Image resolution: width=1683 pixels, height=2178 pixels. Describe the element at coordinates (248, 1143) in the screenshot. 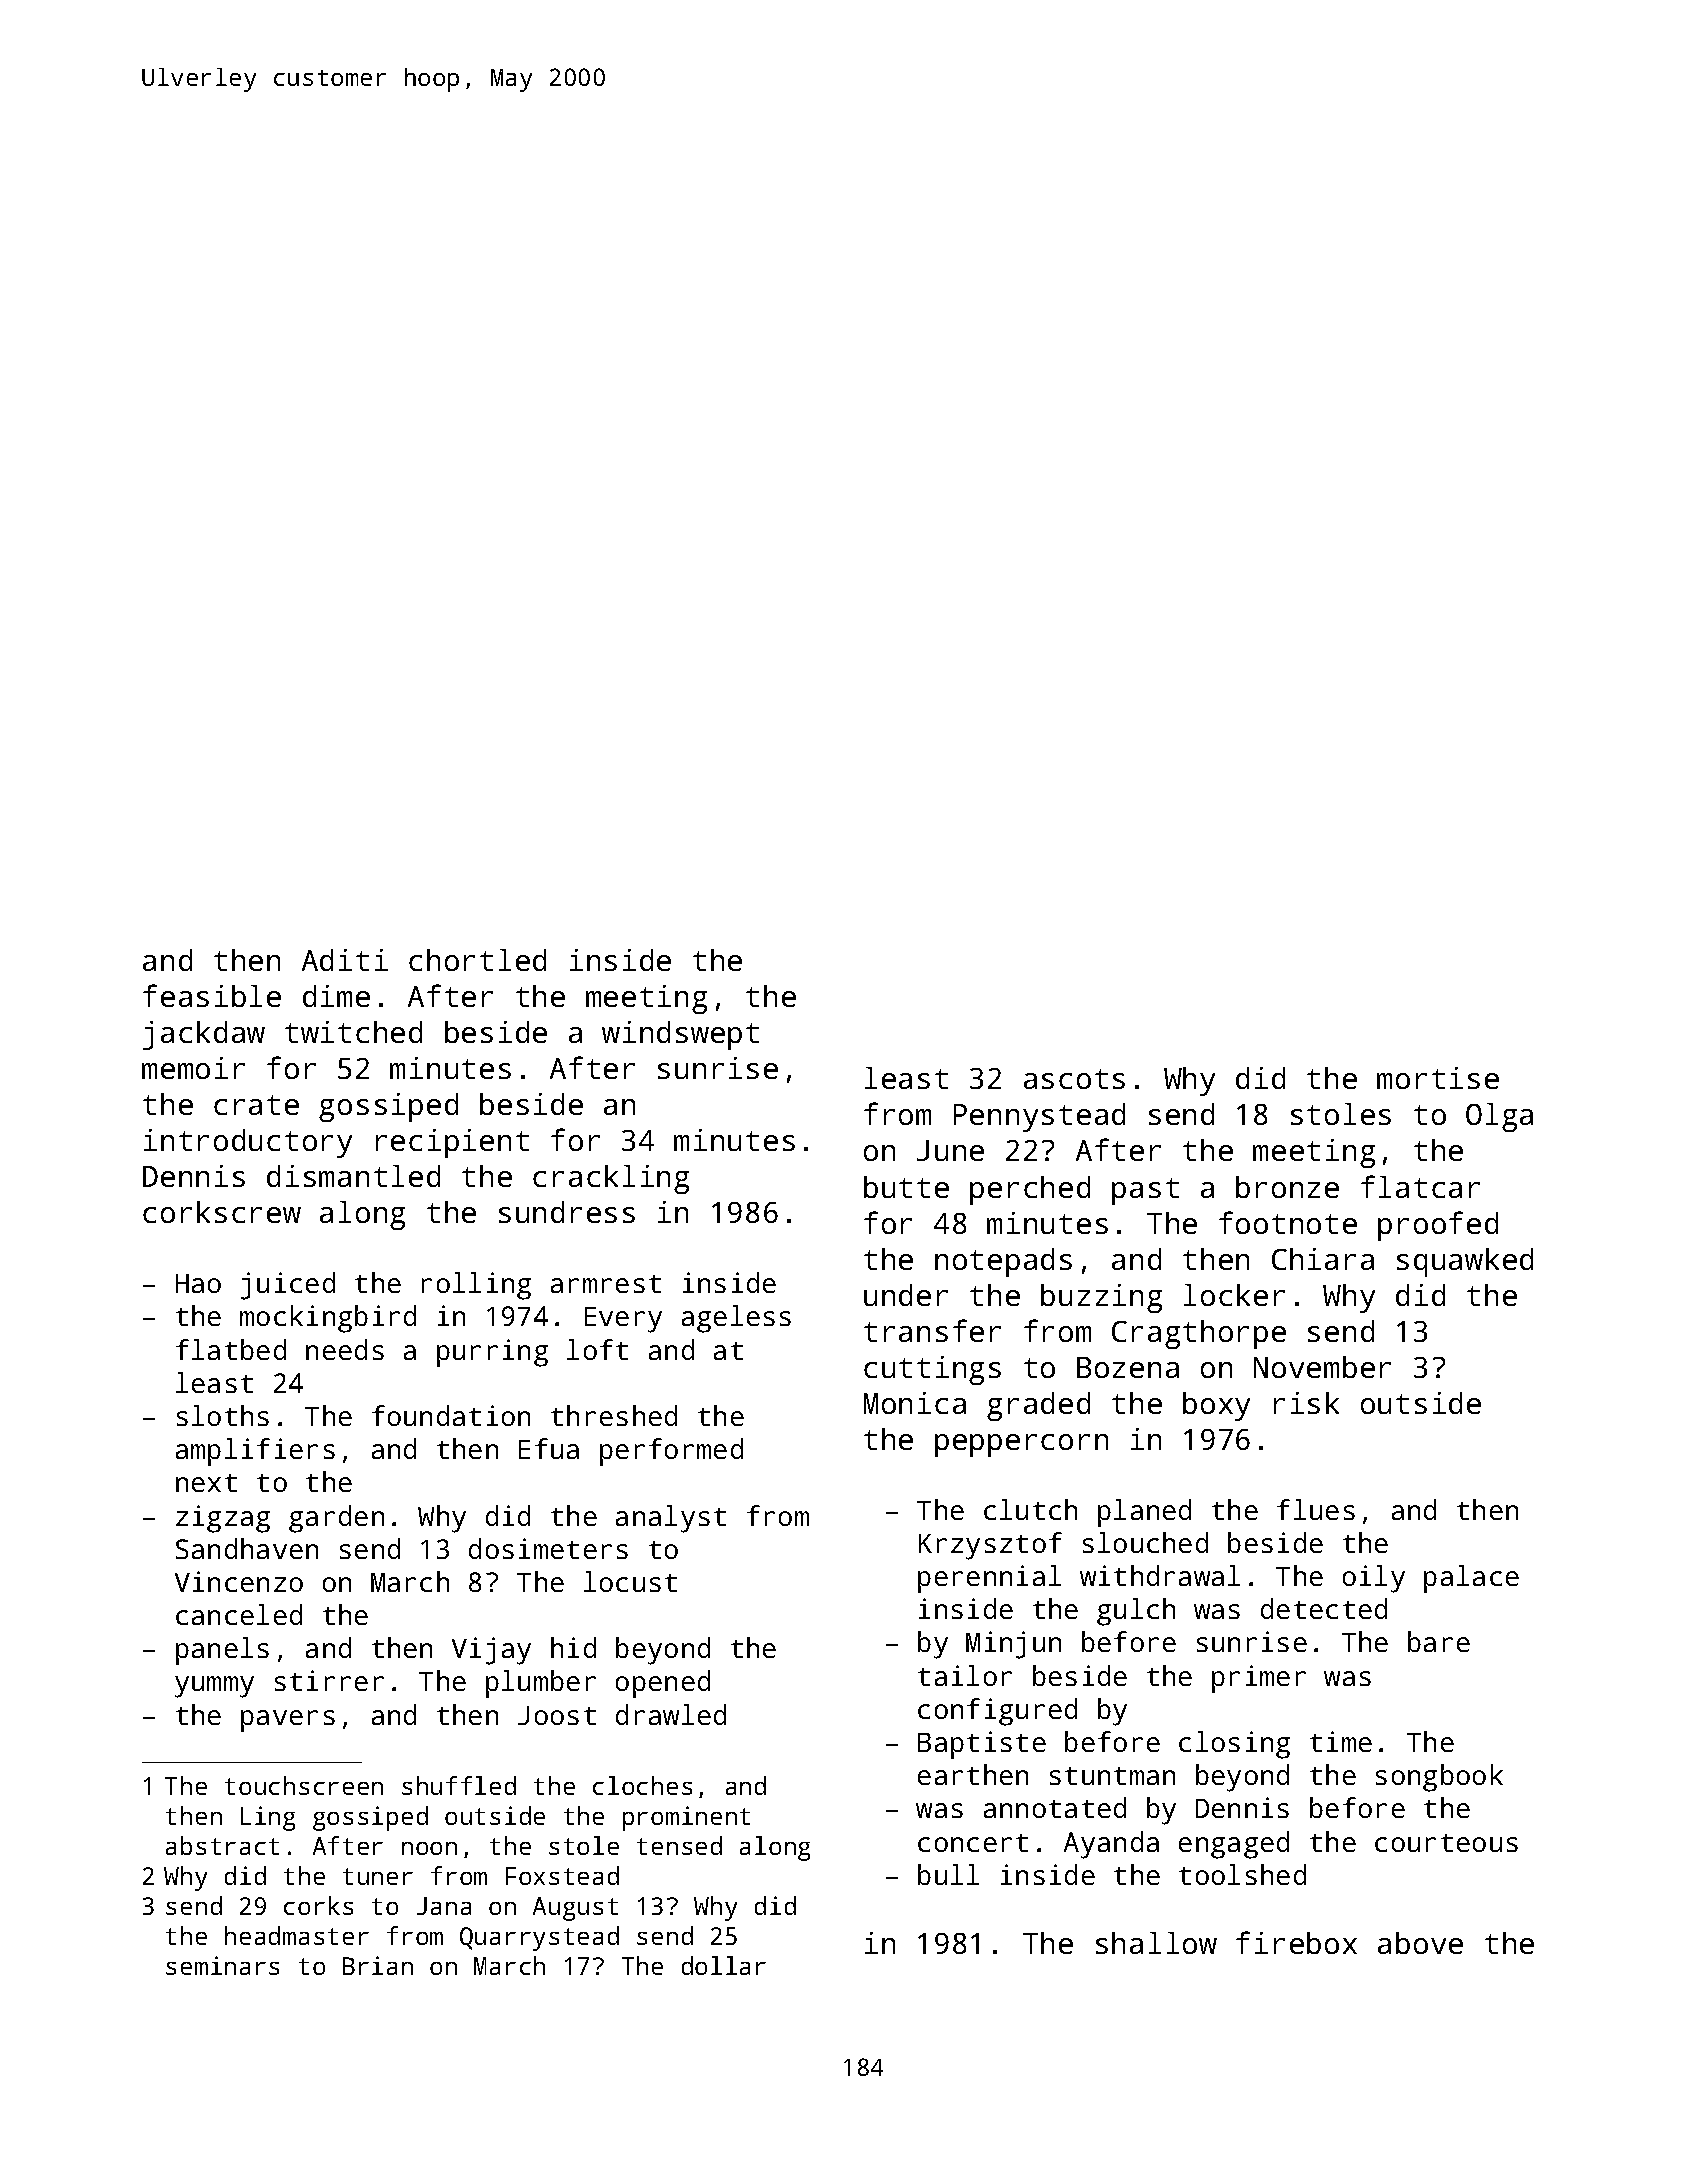

I see `introductory` at that location.
